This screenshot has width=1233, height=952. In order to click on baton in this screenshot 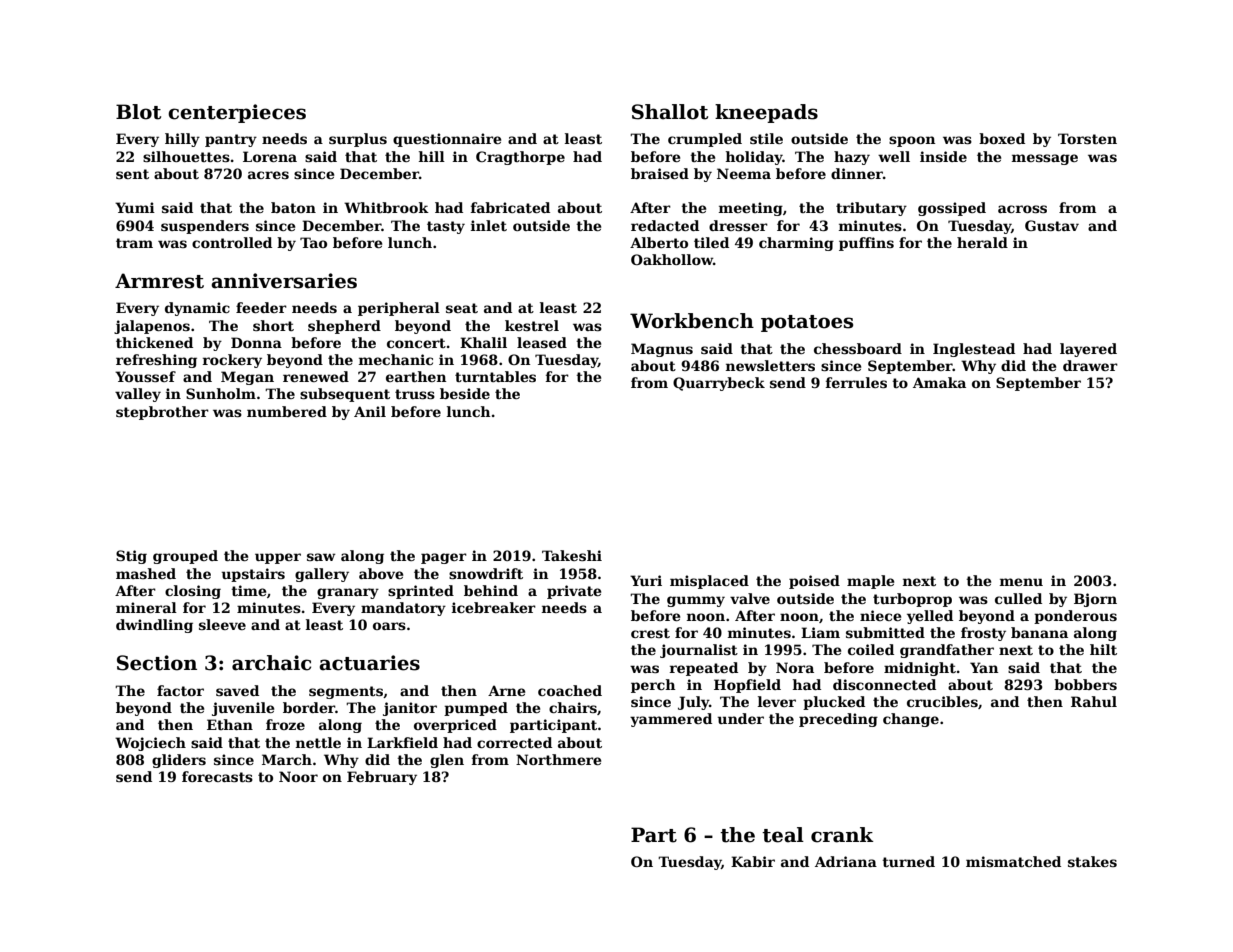, I will do `click(293, 207)`.
